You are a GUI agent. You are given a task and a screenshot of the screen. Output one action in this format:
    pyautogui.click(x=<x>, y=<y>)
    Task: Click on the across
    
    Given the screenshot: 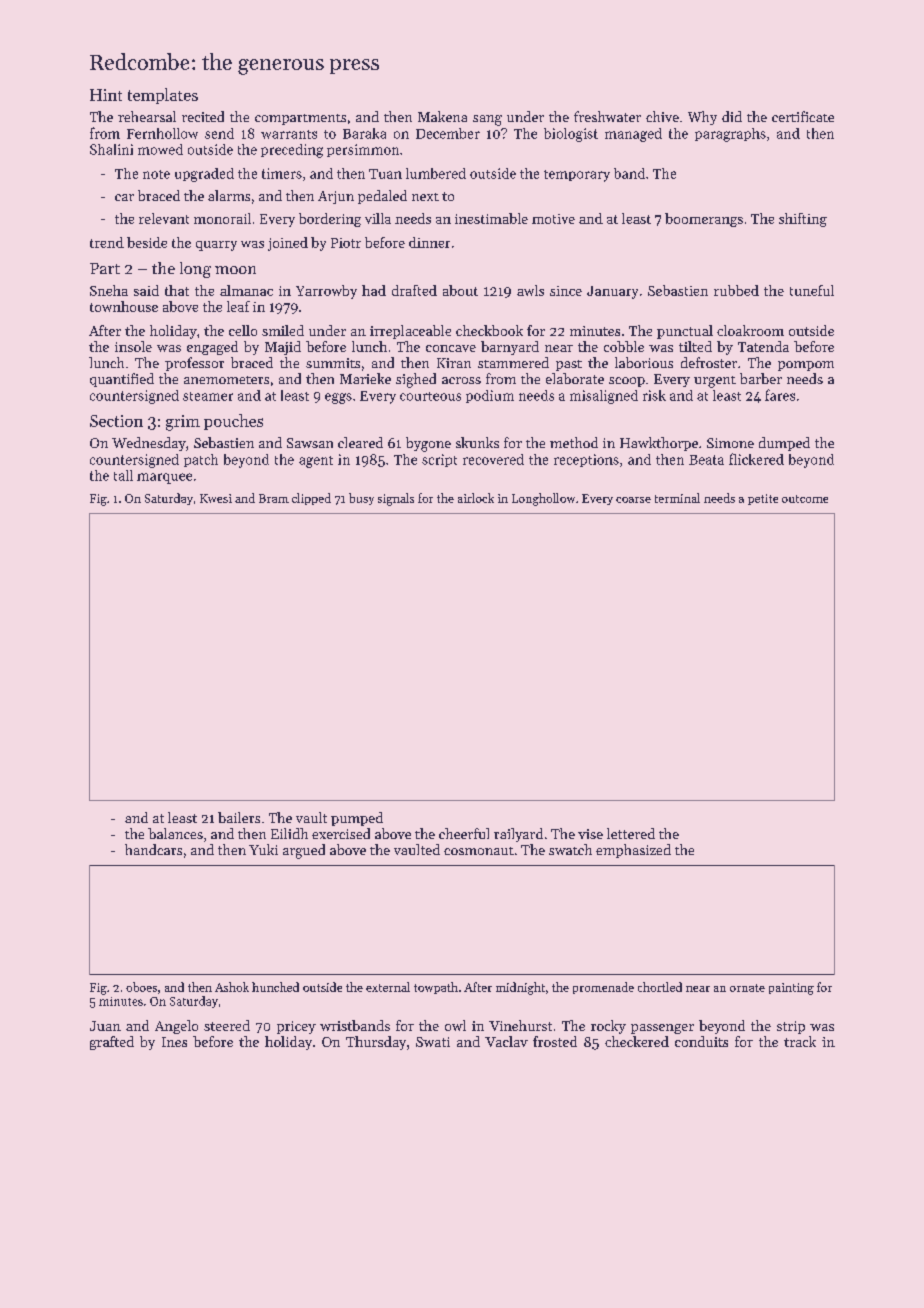 What is the action you would take?
    pyautogui.click(x=461, y=380)
